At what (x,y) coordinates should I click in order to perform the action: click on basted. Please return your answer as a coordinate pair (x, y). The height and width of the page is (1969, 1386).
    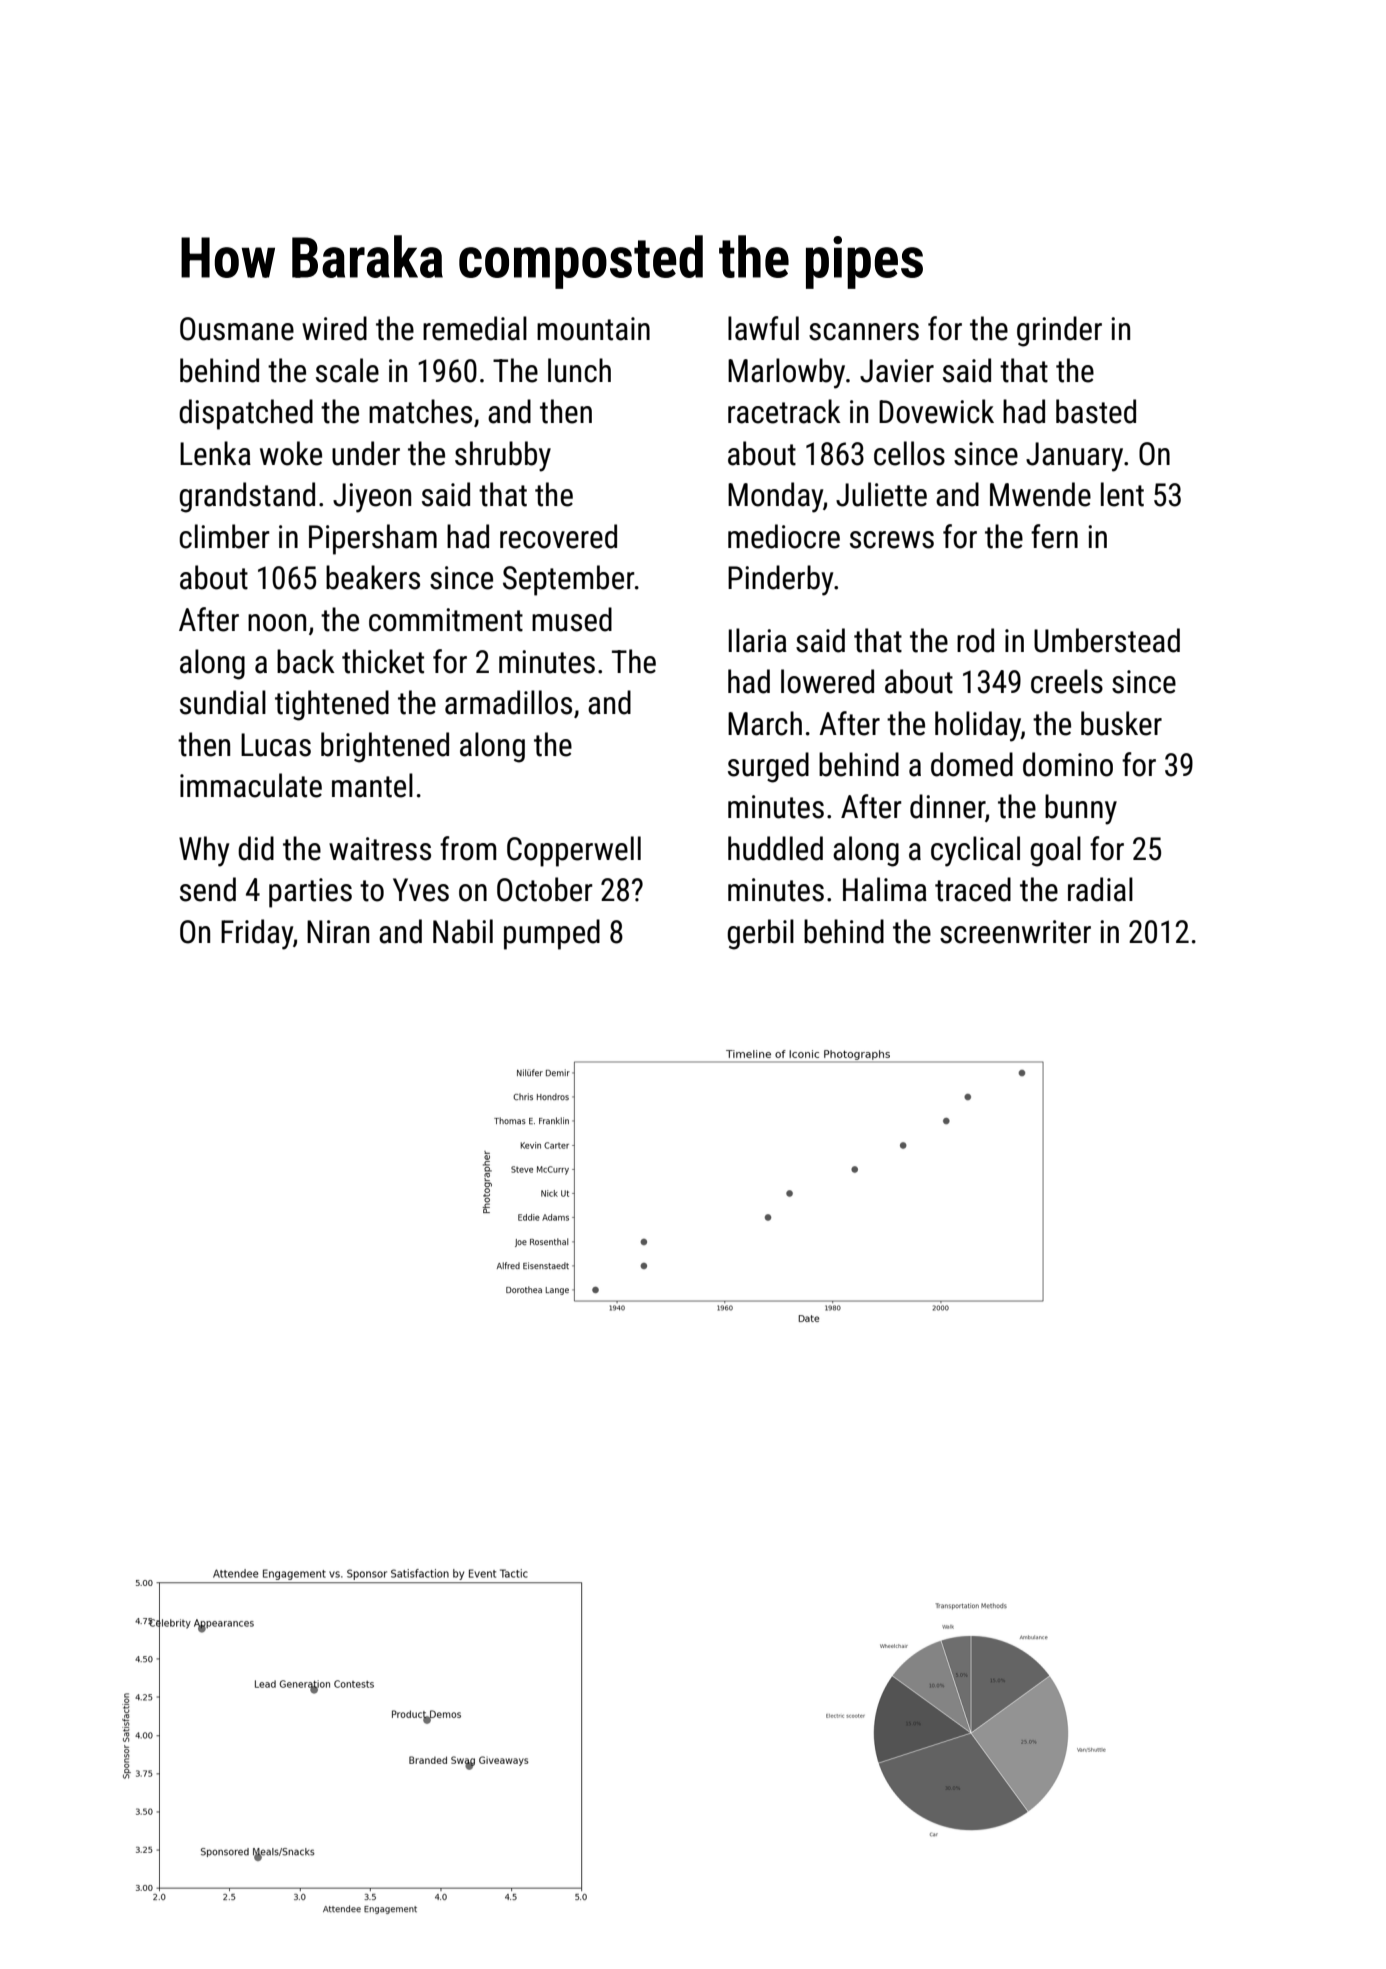
    Looking at the image, I should click on (1096, 411).
